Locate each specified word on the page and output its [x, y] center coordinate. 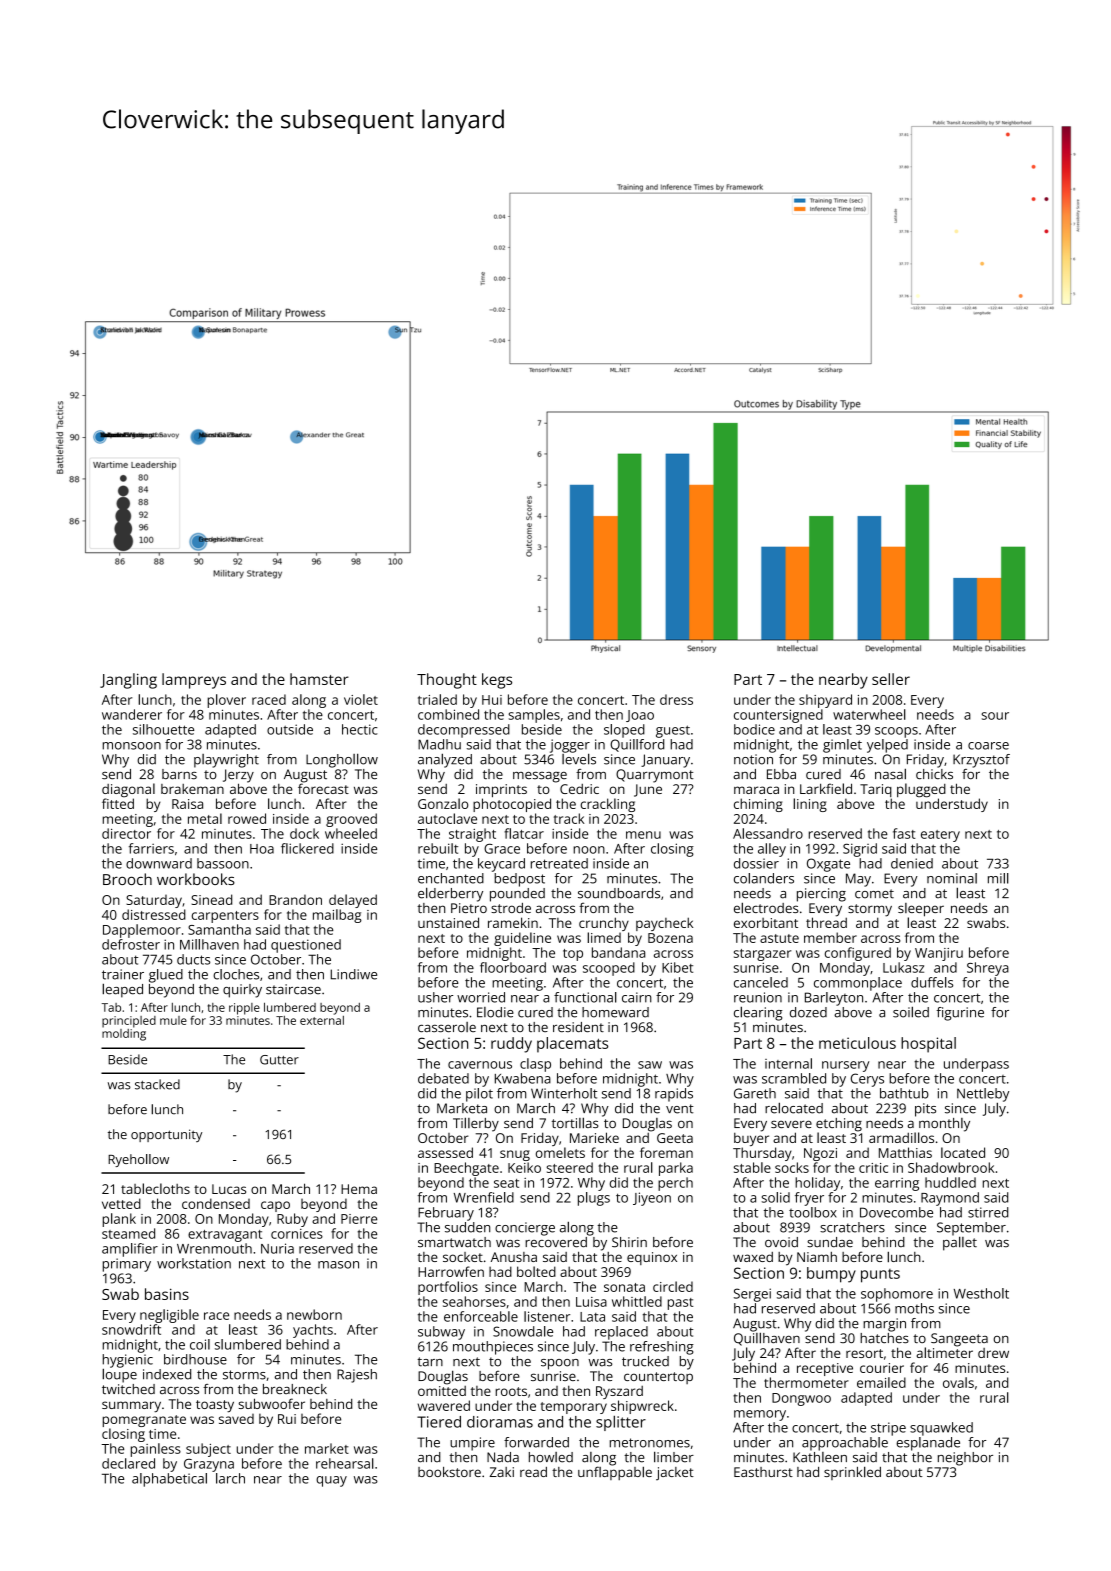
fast [904, 833]
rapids [674, 1095]
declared [128, 1463]
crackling [608, 805]
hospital [928, 1045]
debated [443, 1078]
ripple [244, 1009]
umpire [472, 1444]
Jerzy [238, 776]
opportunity [166, 1135]
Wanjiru [939, 954]
